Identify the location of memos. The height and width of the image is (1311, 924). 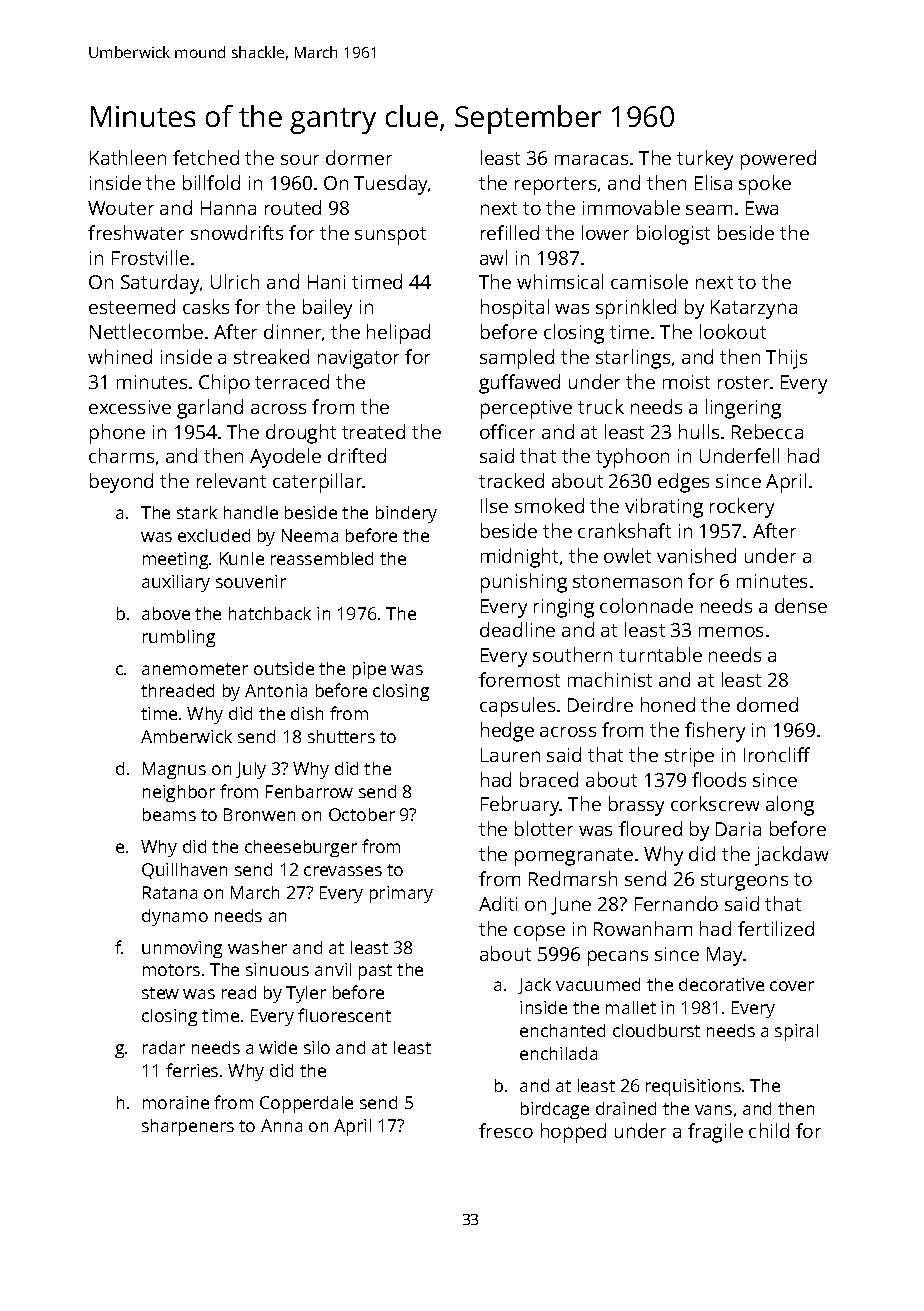
(731, 632).
